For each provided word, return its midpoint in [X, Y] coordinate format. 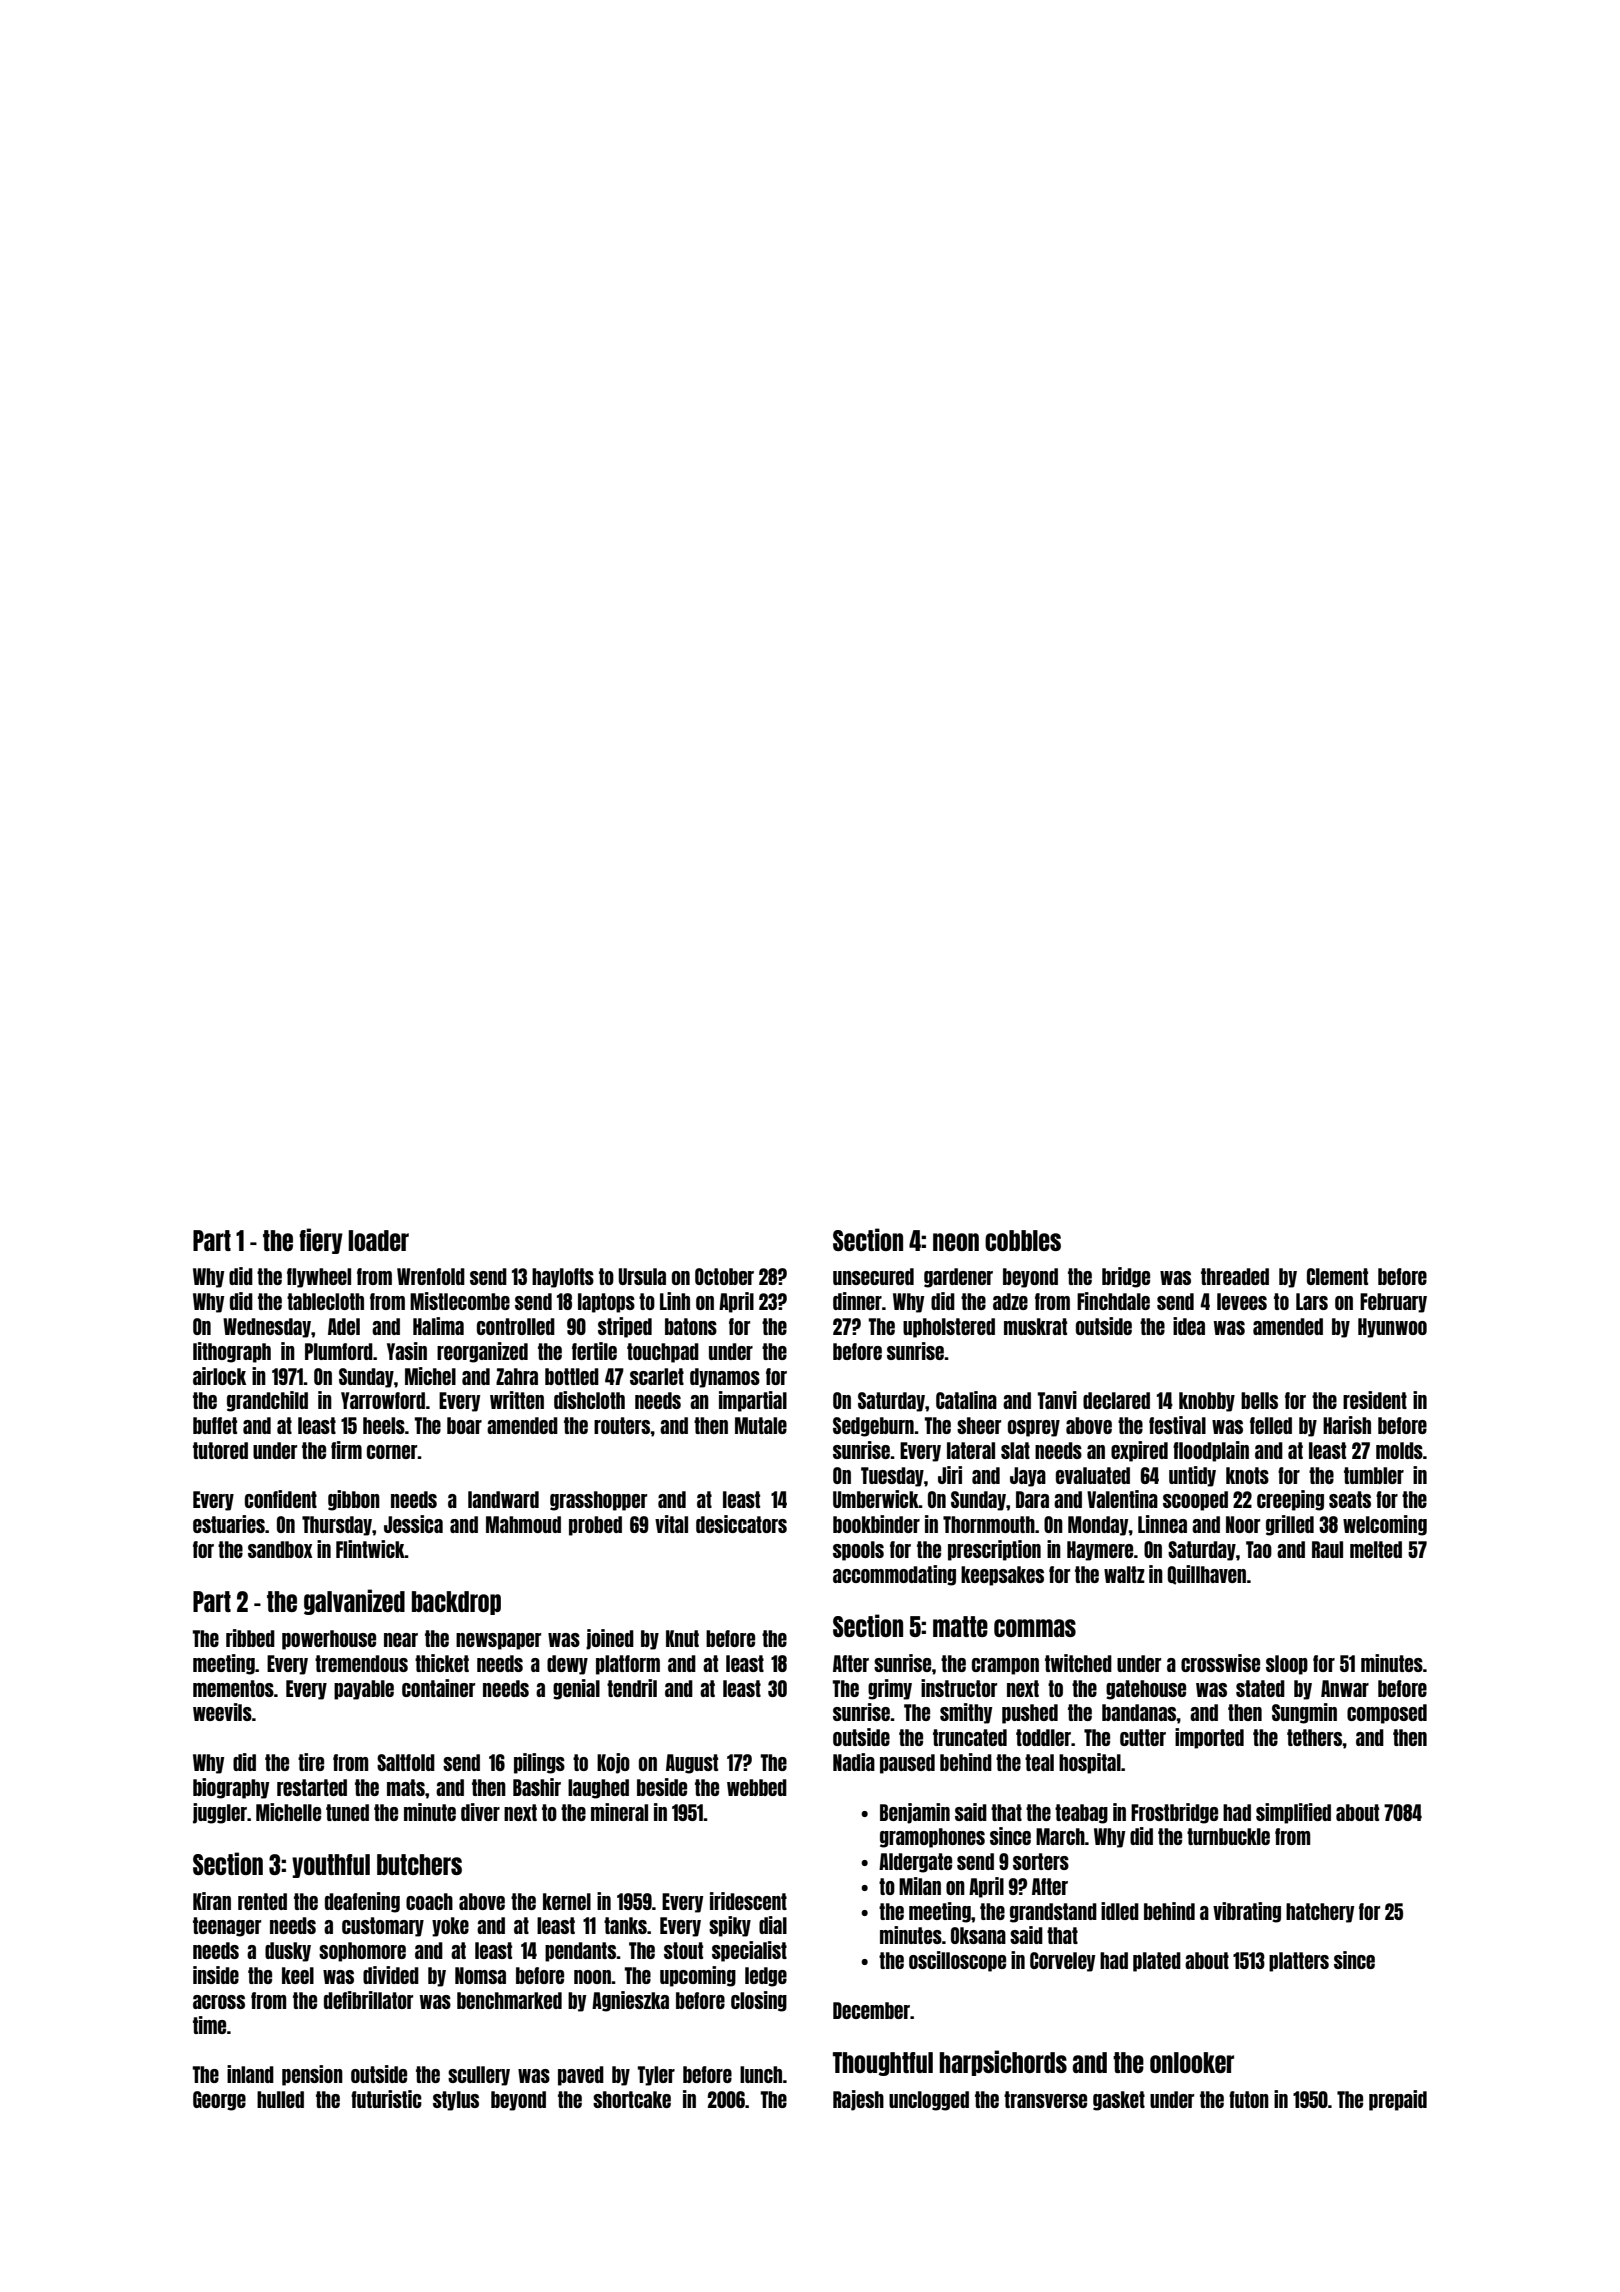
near [401, 1640]
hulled [280, 2099]
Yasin [407, 1351]
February [1393, 1303]
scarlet [657, 1376]
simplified [1293, 1813]
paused [907, 1764]
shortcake [632, 2099]
